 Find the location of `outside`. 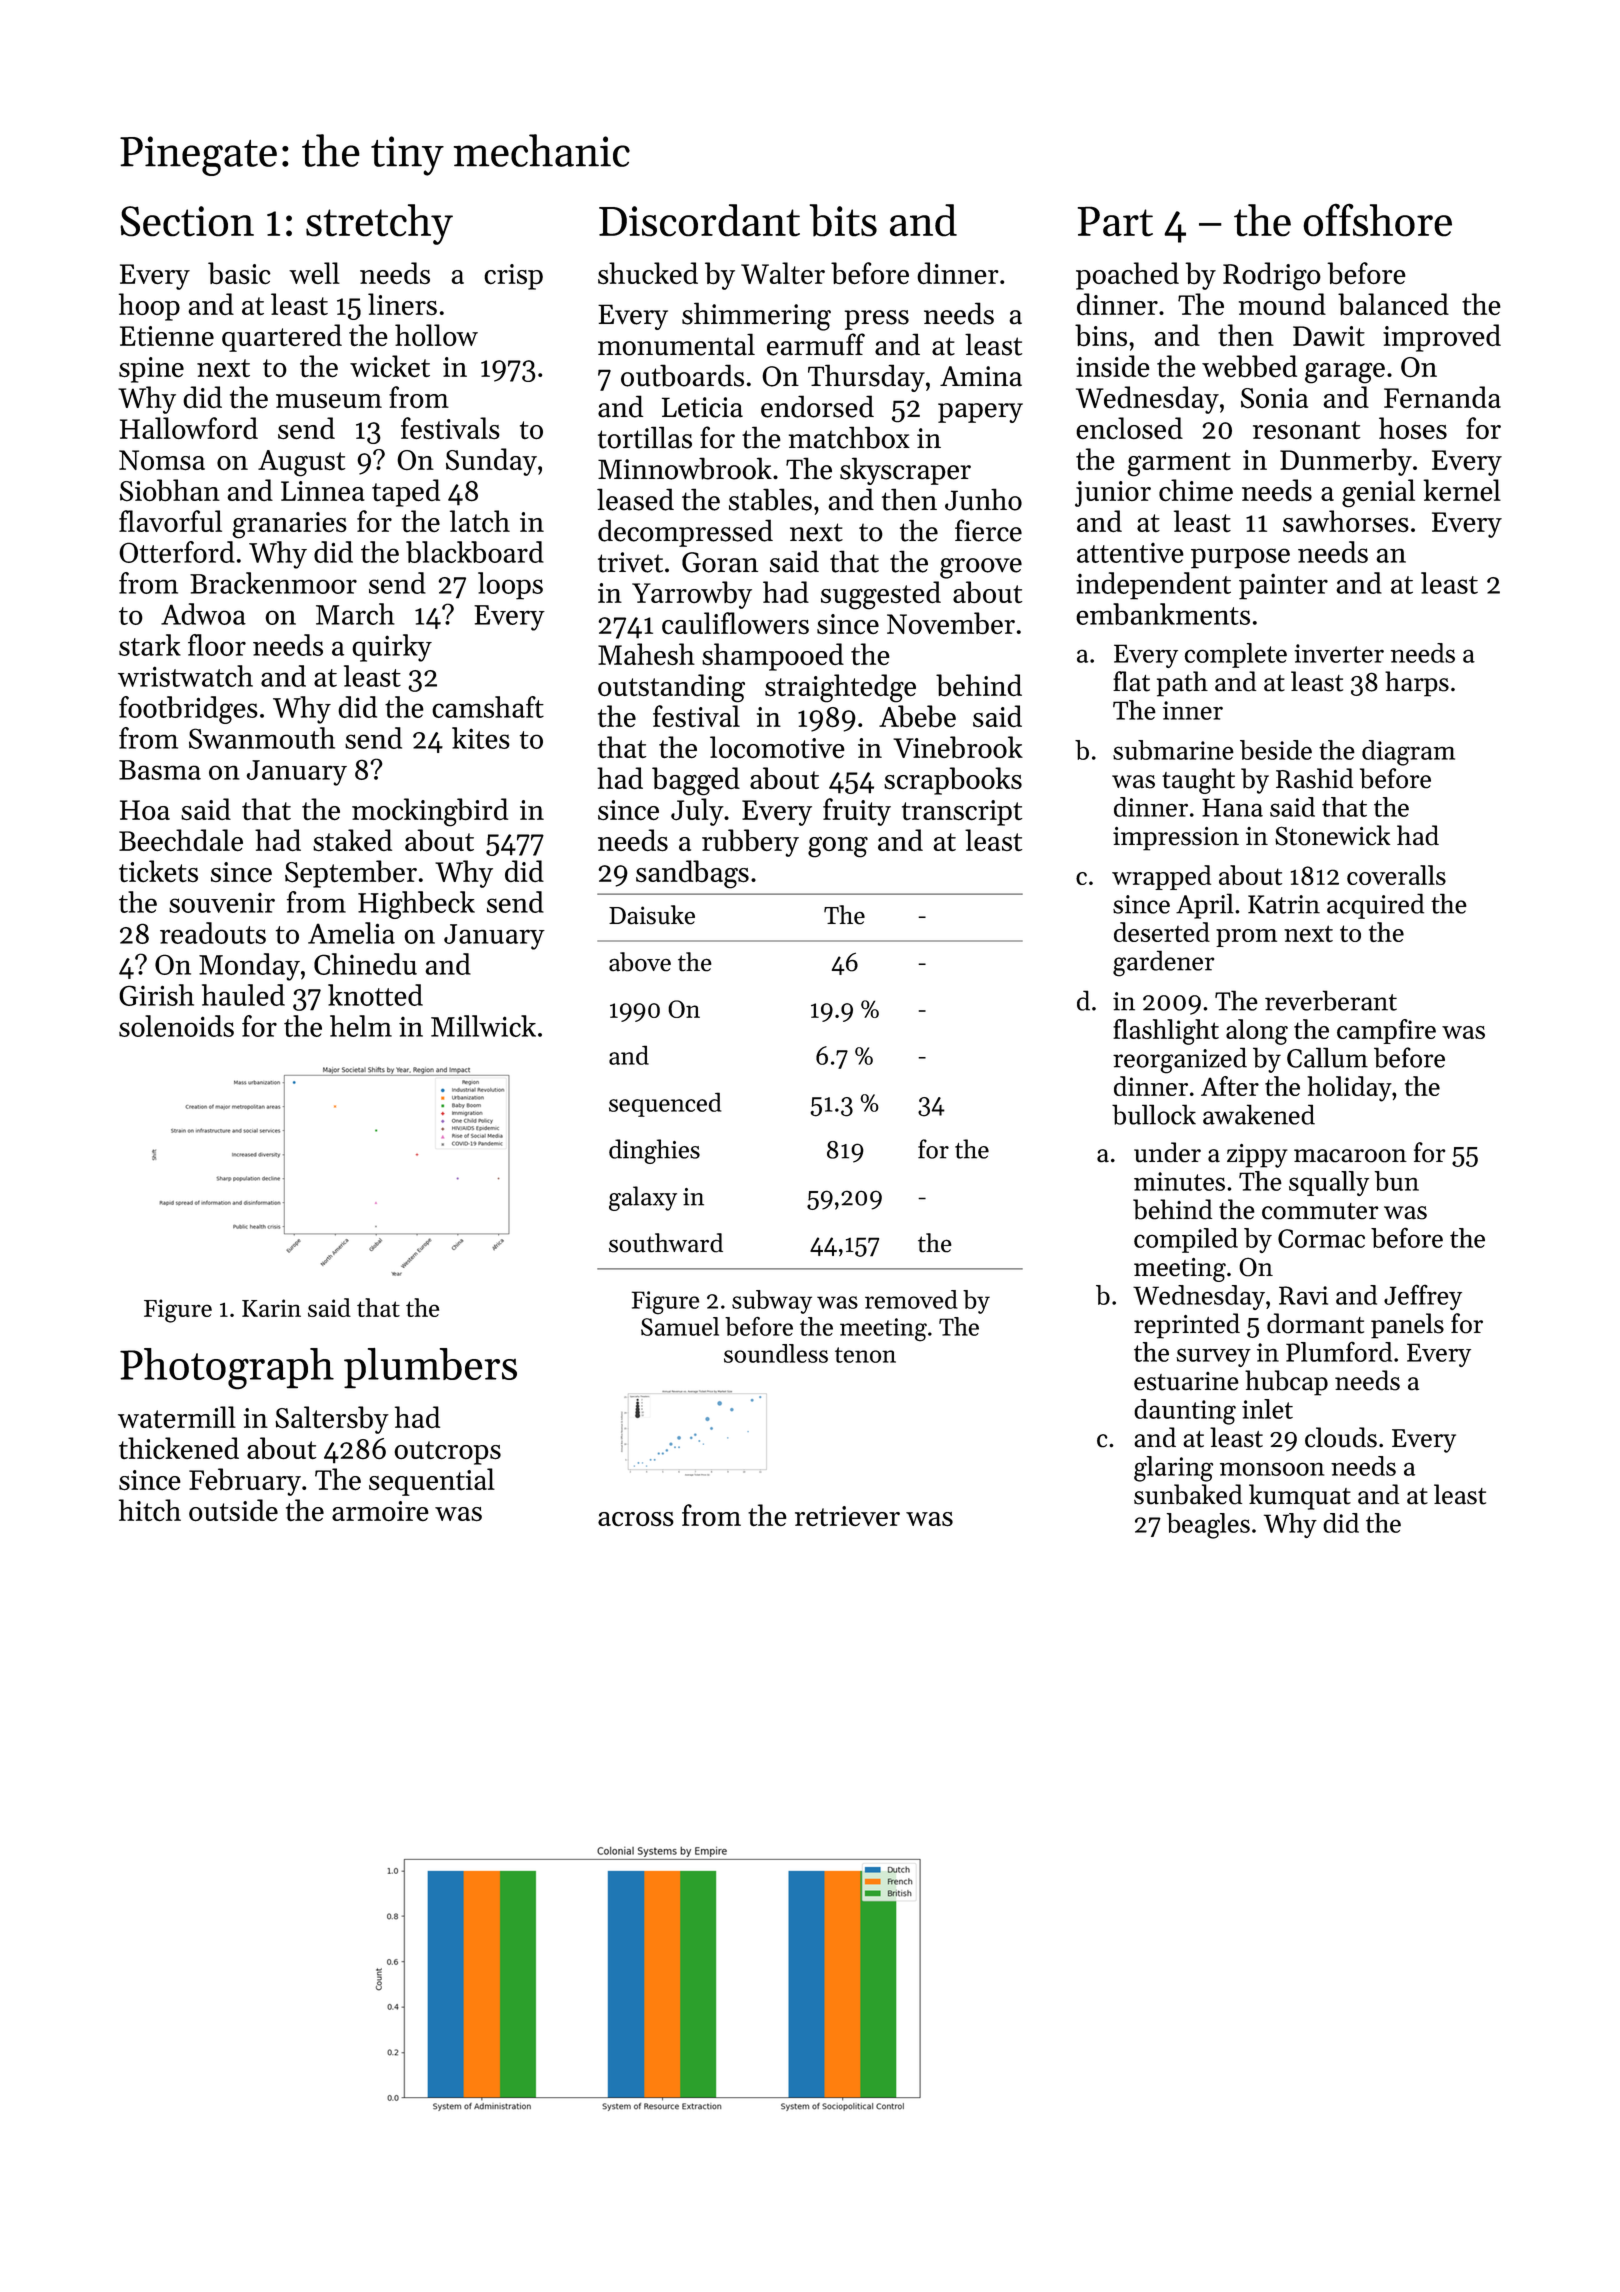

outside is located at coordinates (233, 1510).
